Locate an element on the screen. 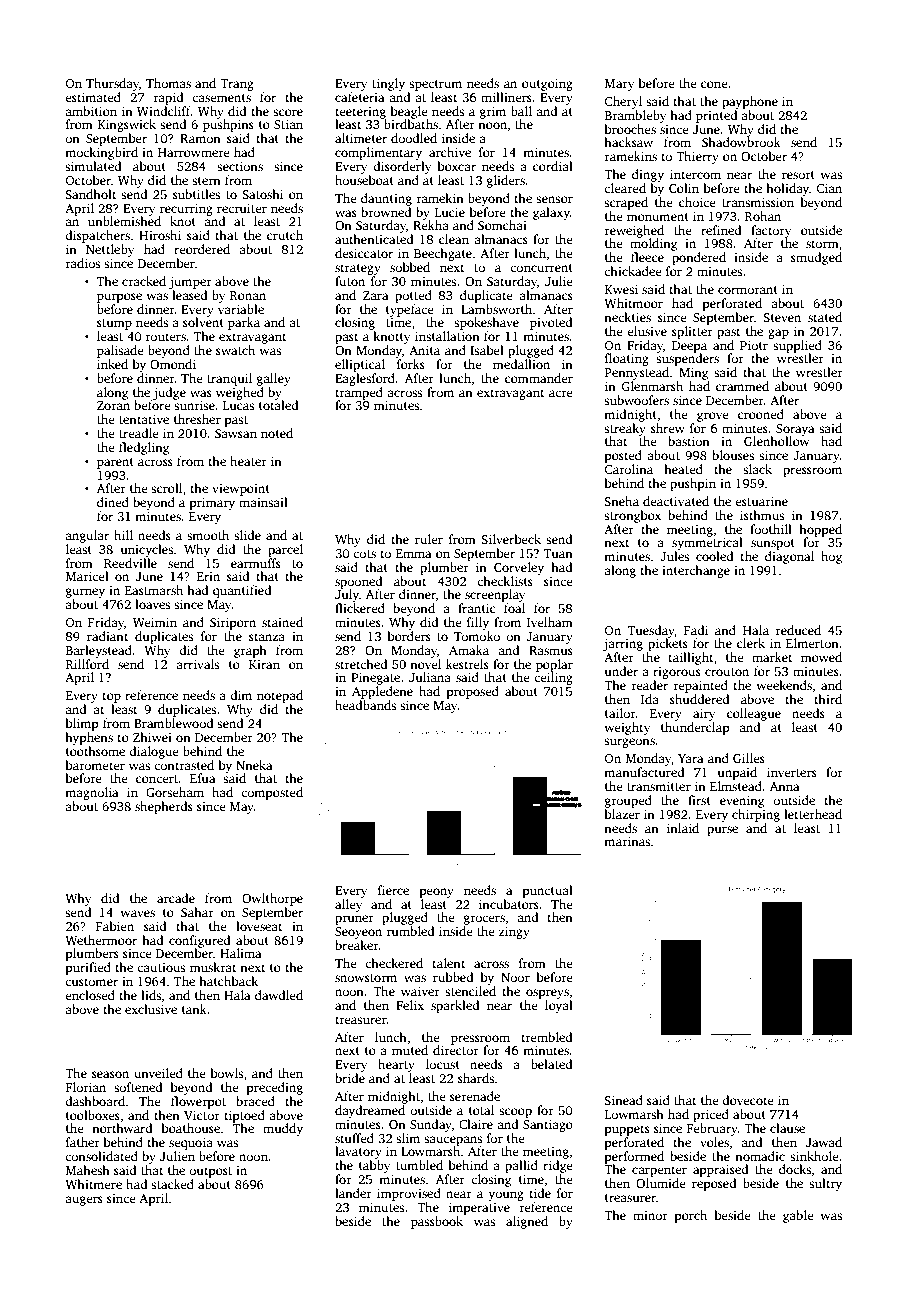 The image size is (908, 1316). Shadowbrook is located at coordinates (741, 142).
